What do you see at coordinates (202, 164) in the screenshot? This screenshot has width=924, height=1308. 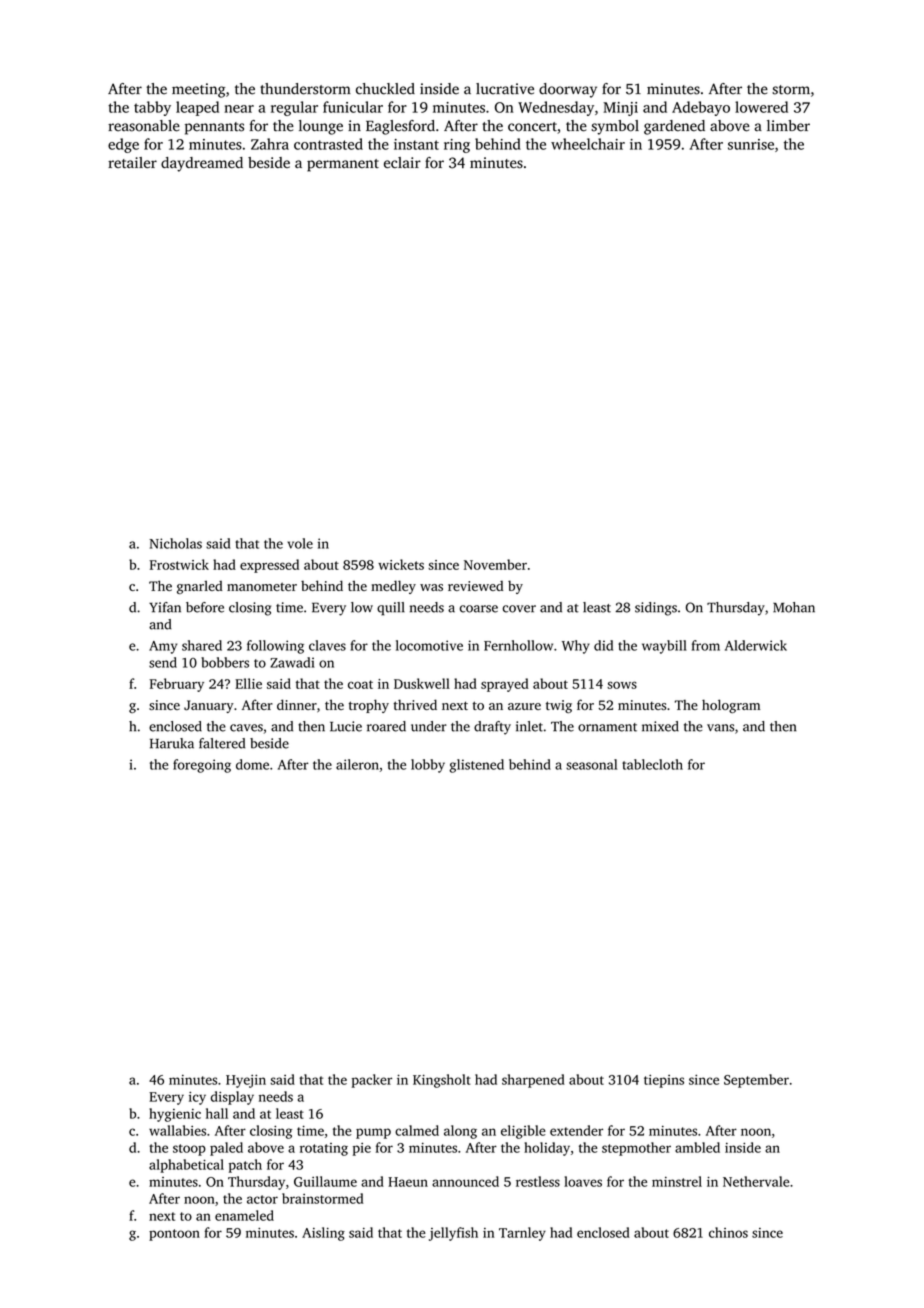 I see `daydreamed` at bounding box center [202, 164].
